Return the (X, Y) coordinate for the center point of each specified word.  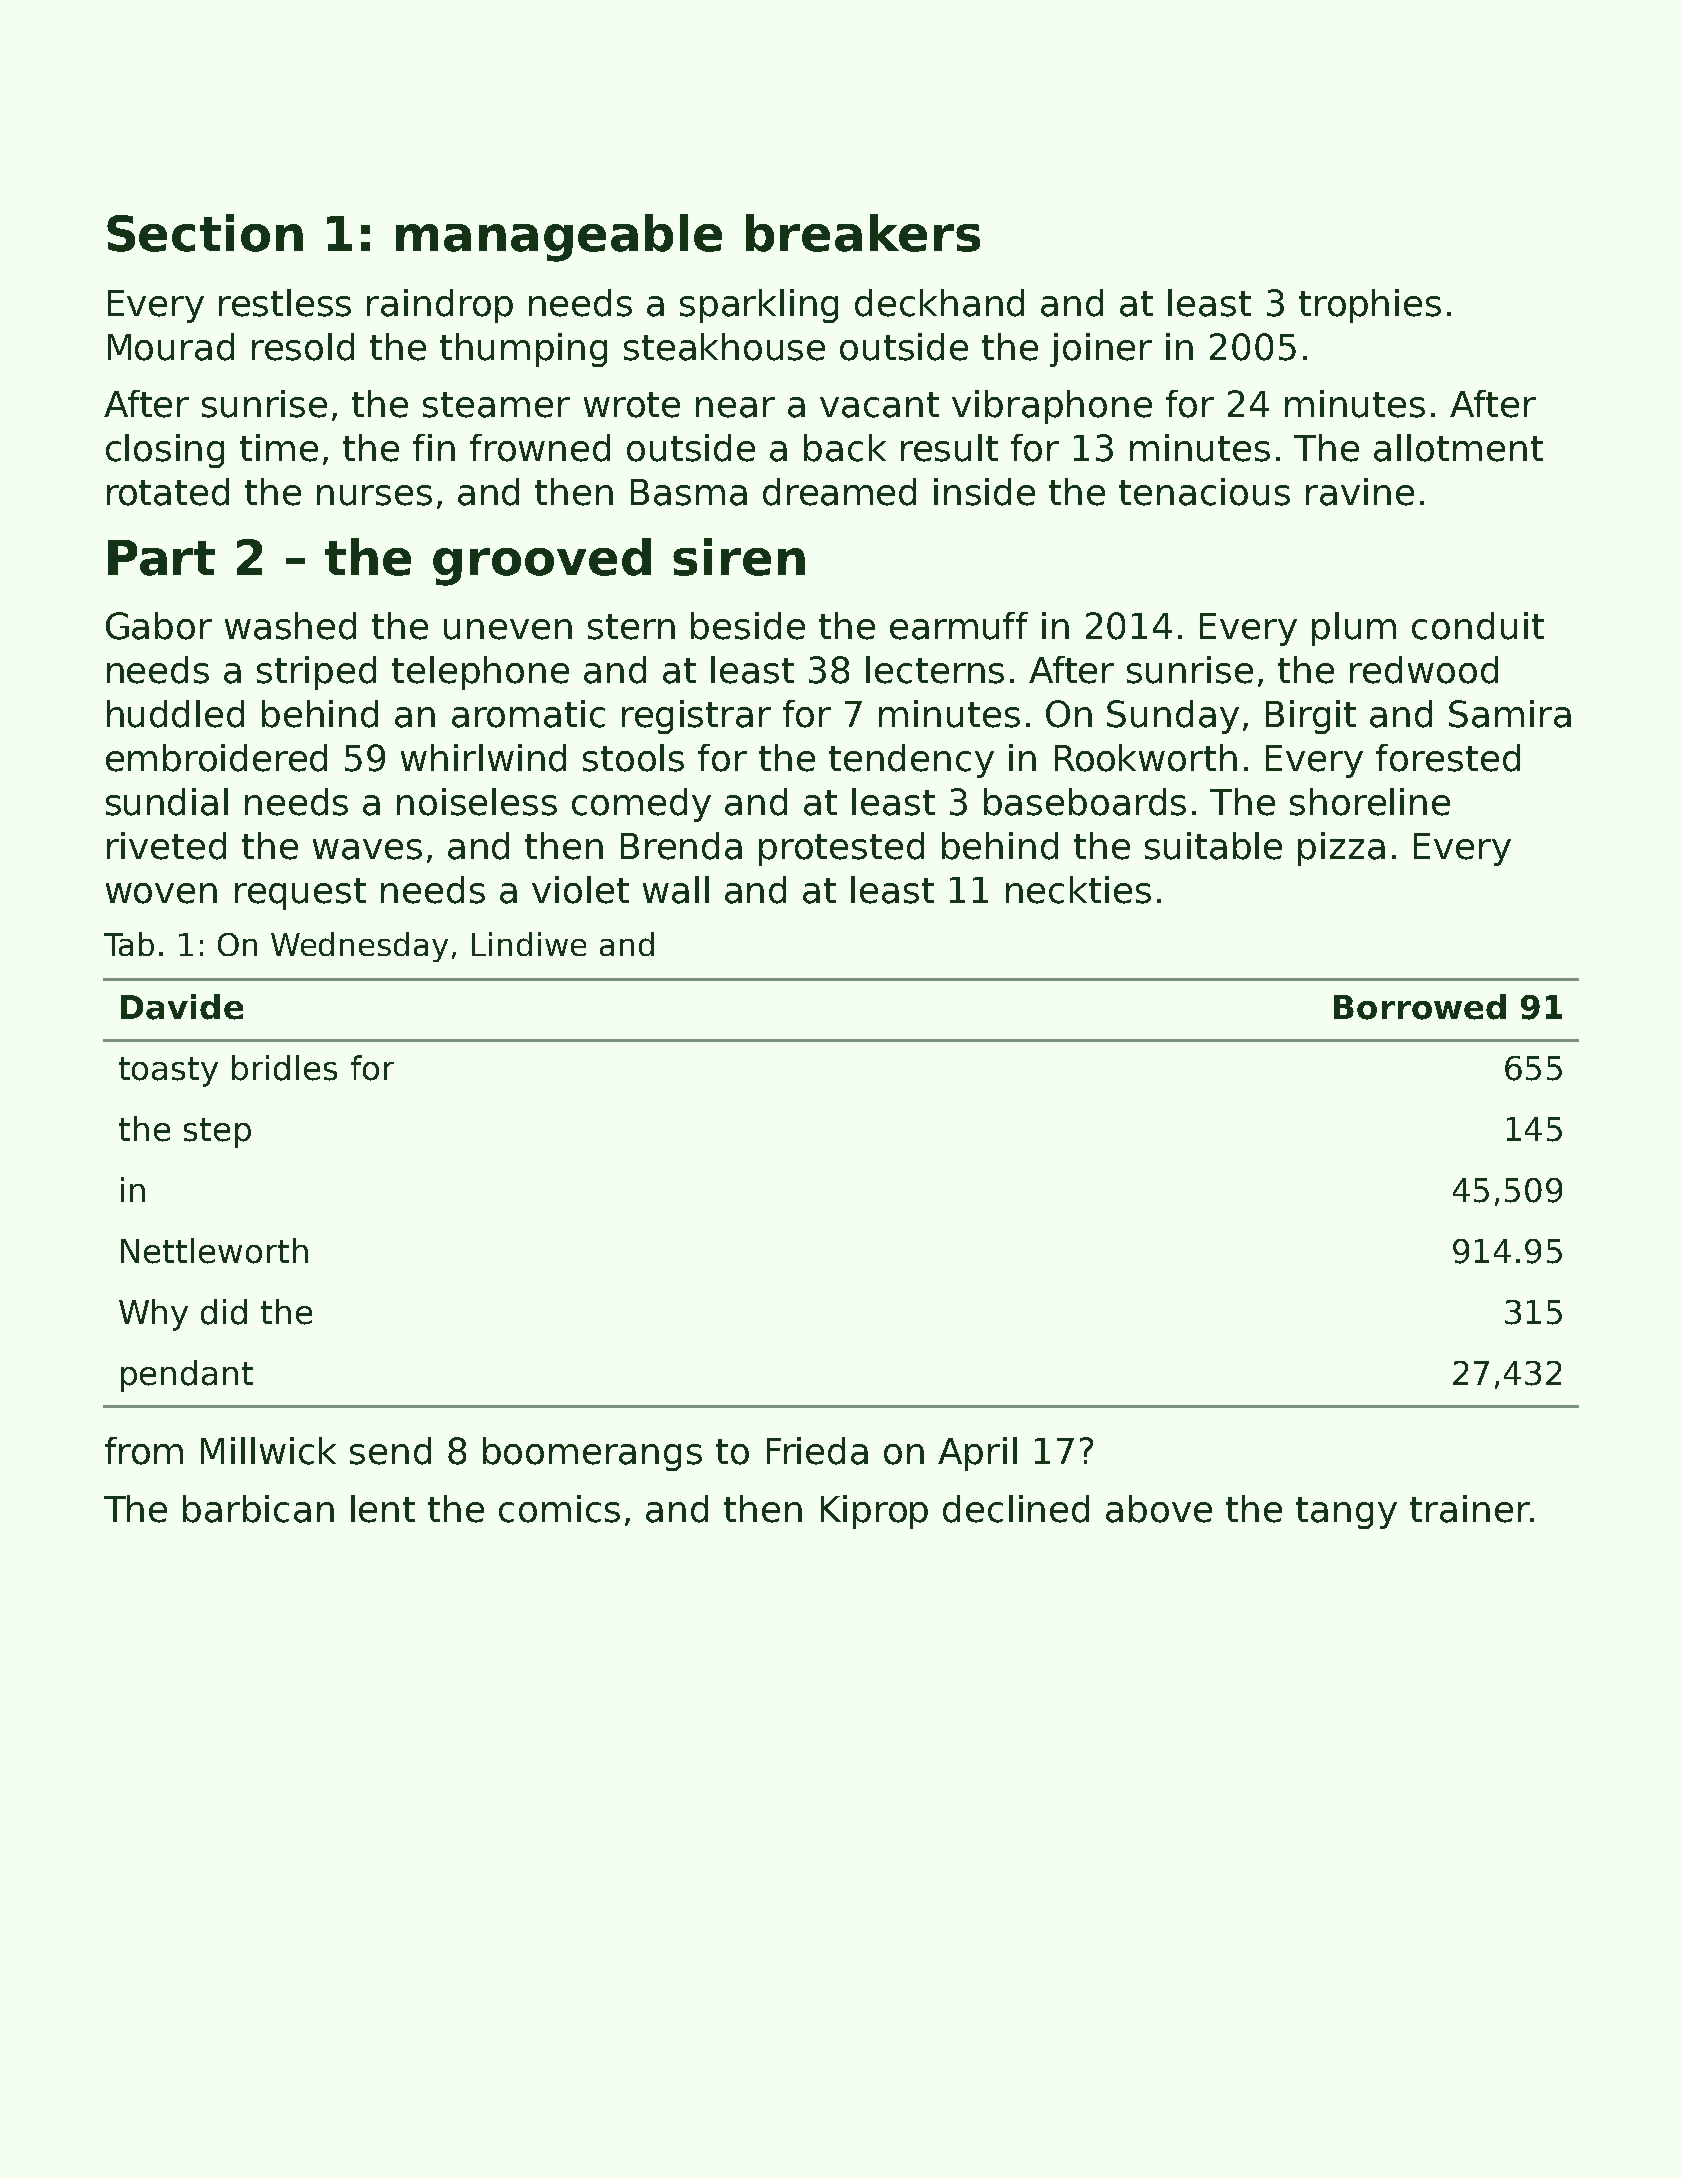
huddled (175, 714)
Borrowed (1420, 1007)
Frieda (817, 1451)
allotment (1458, 448)
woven (161, 893)
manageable (559, 238)
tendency (911, 761)
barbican (258, 1509)
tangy (1346, 1513)
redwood (1424, 670)
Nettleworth (214, 1251)
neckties (1078, 890)
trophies (1370, 306)
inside (984, 492)
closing (165, 451)
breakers (863, 233)
